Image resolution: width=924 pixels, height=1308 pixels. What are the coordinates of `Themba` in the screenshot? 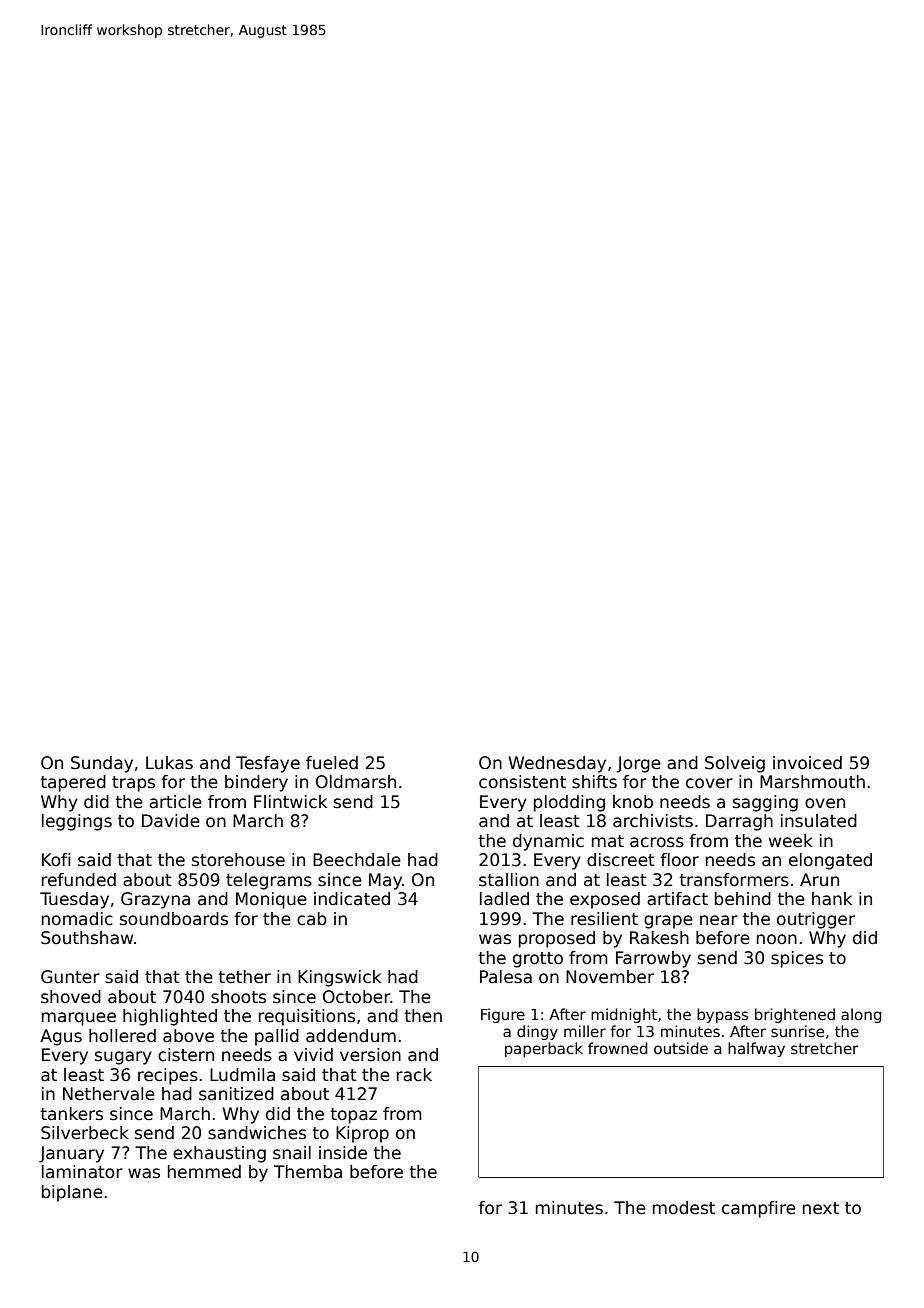 It's located at (308, 1172).
